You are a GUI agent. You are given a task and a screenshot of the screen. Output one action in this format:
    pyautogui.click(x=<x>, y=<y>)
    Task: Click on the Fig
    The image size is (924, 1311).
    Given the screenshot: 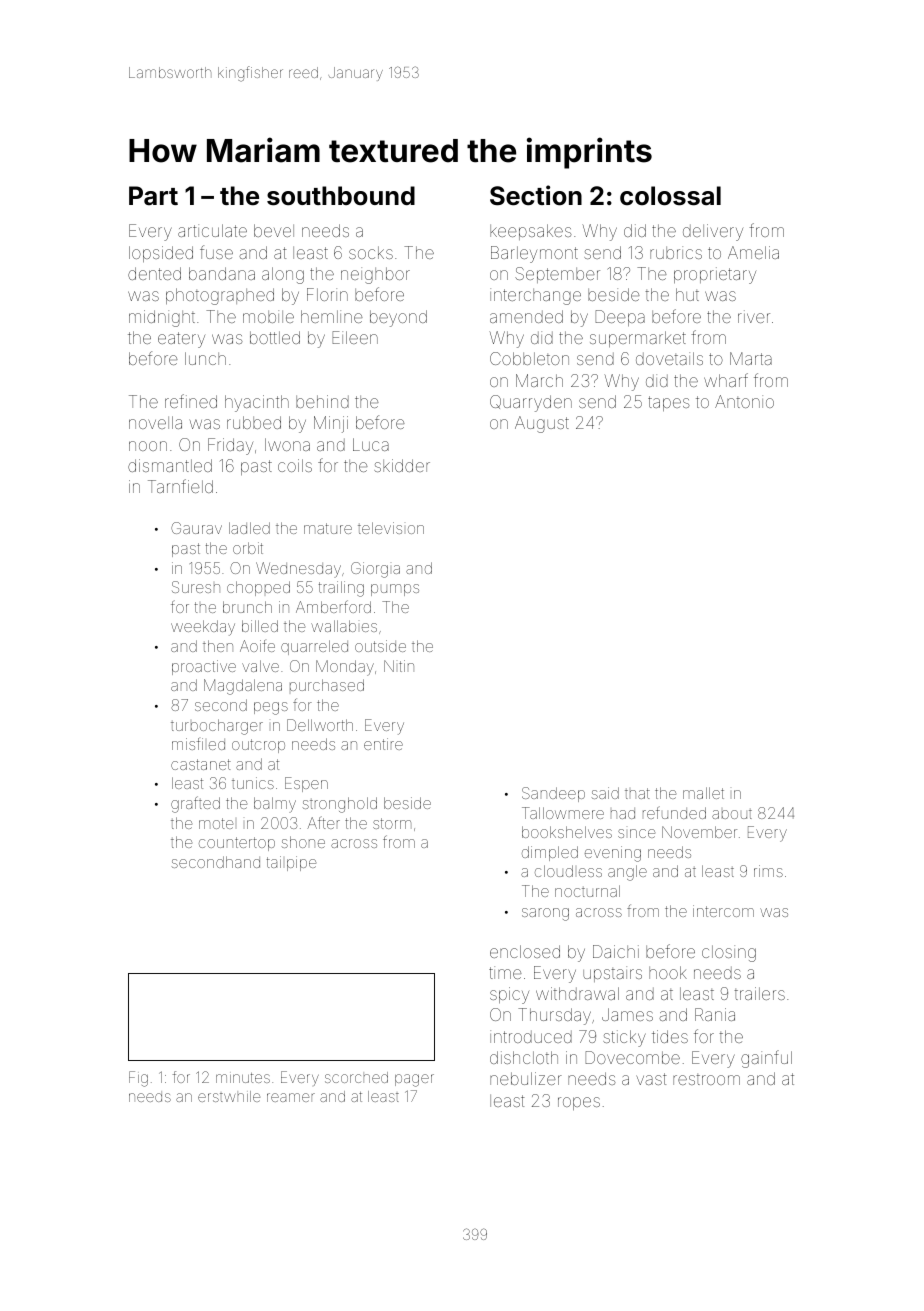 What is the action you would take?
    pyautogui.click(x=138, y=1079)
